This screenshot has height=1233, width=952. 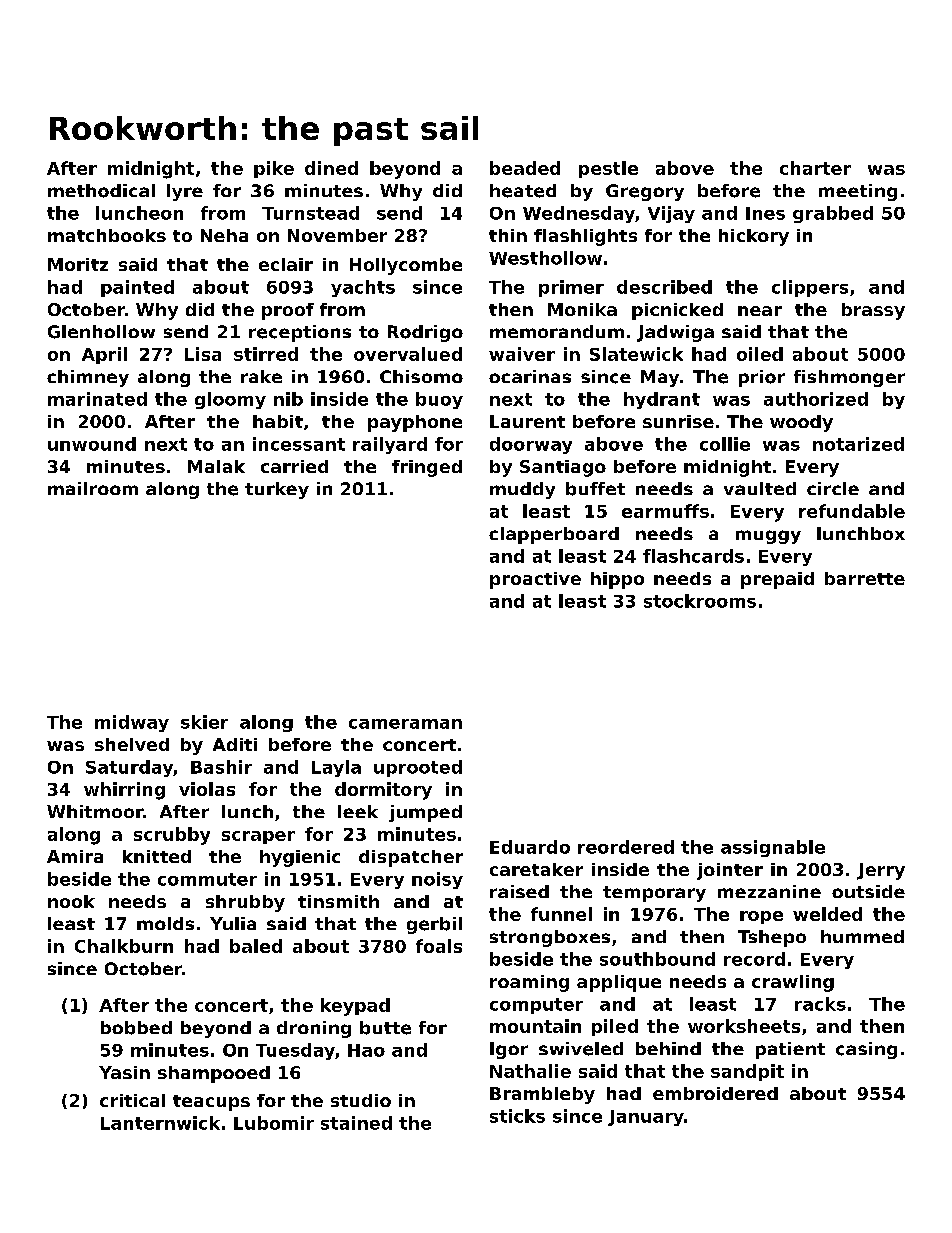 What do you see at coordinates (858, 444) in the screenshot?
I see `notarized` at bounding box center [858, 444].
